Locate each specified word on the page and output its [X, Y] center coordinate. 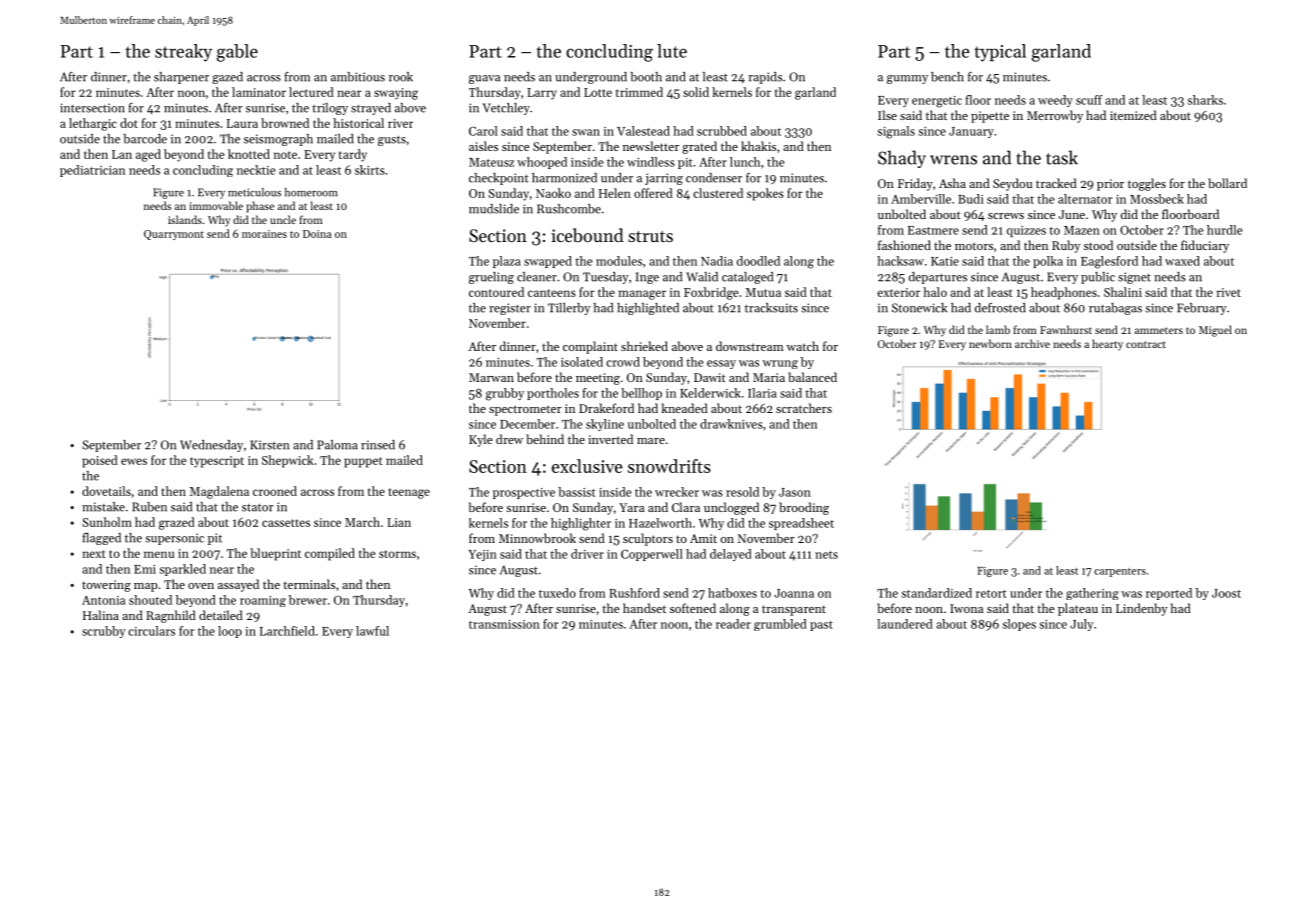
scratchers [804, 408]
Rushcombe [569, 209]
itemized [1133, 115]
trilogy [330, 109]
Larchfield [287, 631]
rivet [1229, 292]
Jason [795, 492]
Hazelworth [660, 523]
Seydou [1012, 184]
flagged [101, 539]
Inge [647, 278]
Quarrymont [174, 235]
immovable [216, 205]
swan [586, 132]
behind [545, 439]
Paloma [337, 445]
